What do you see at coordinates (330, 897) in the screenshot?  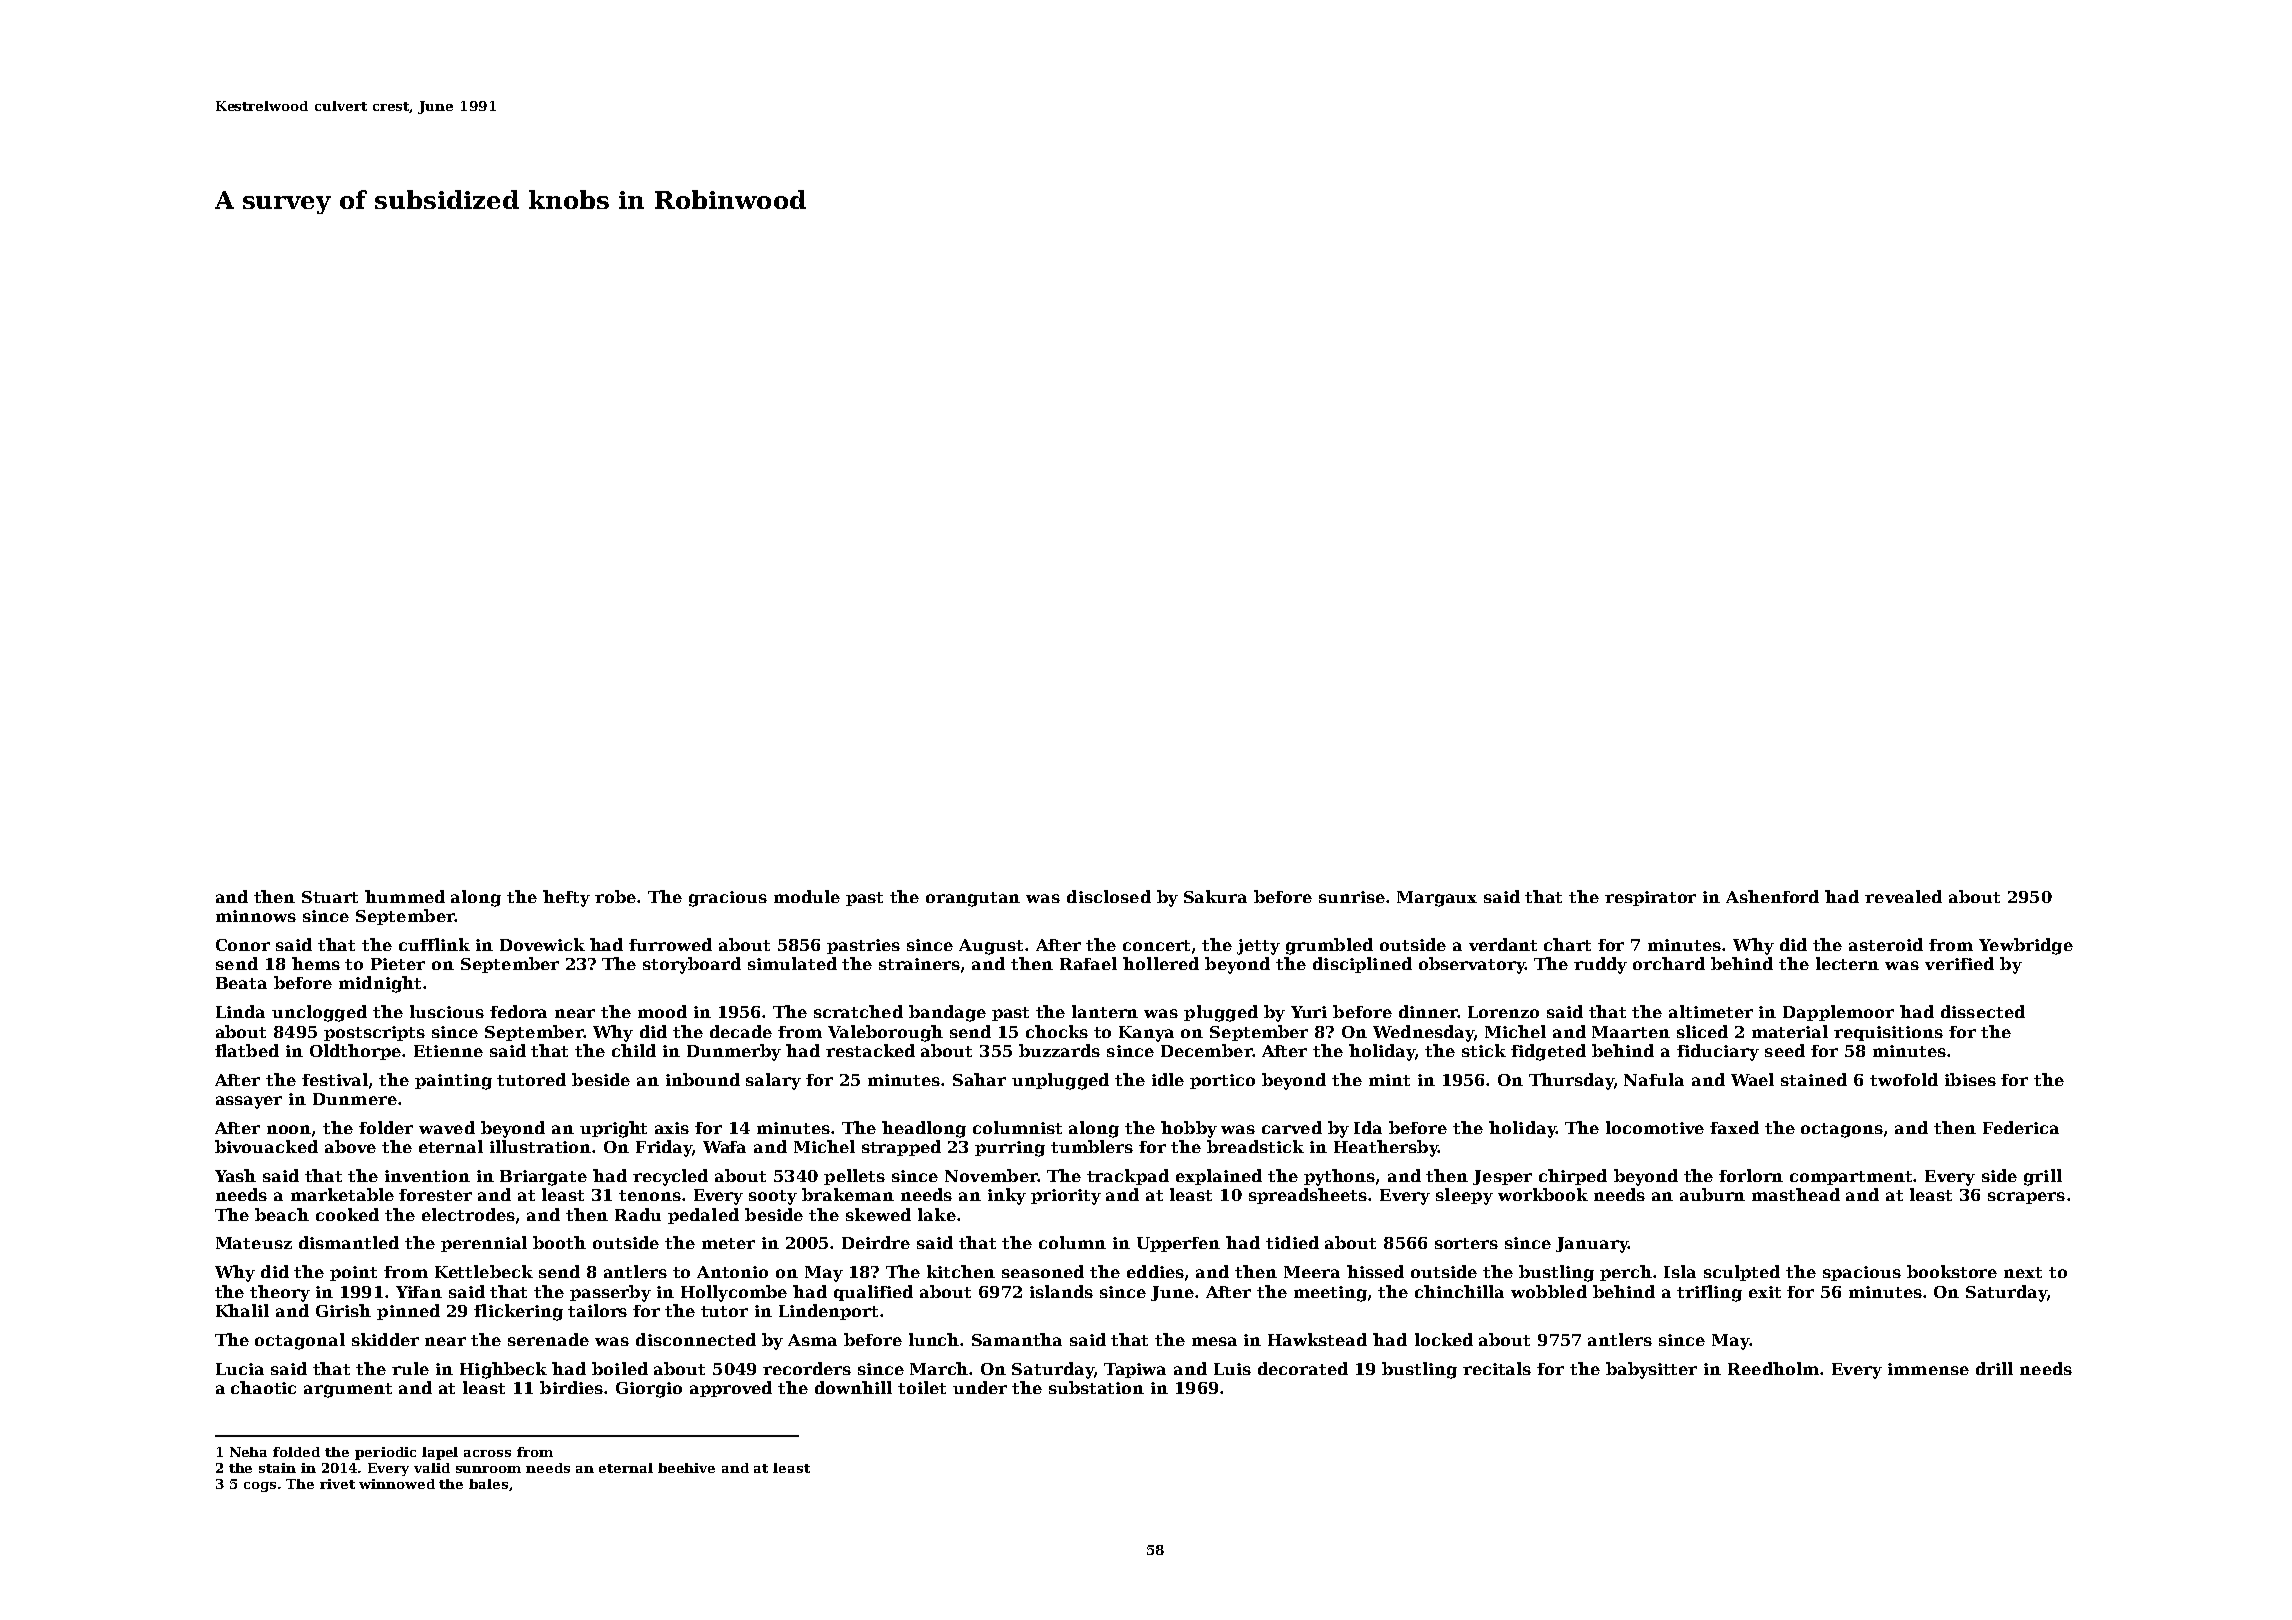 I see `Stuart` at bounding box center [330, 897].
